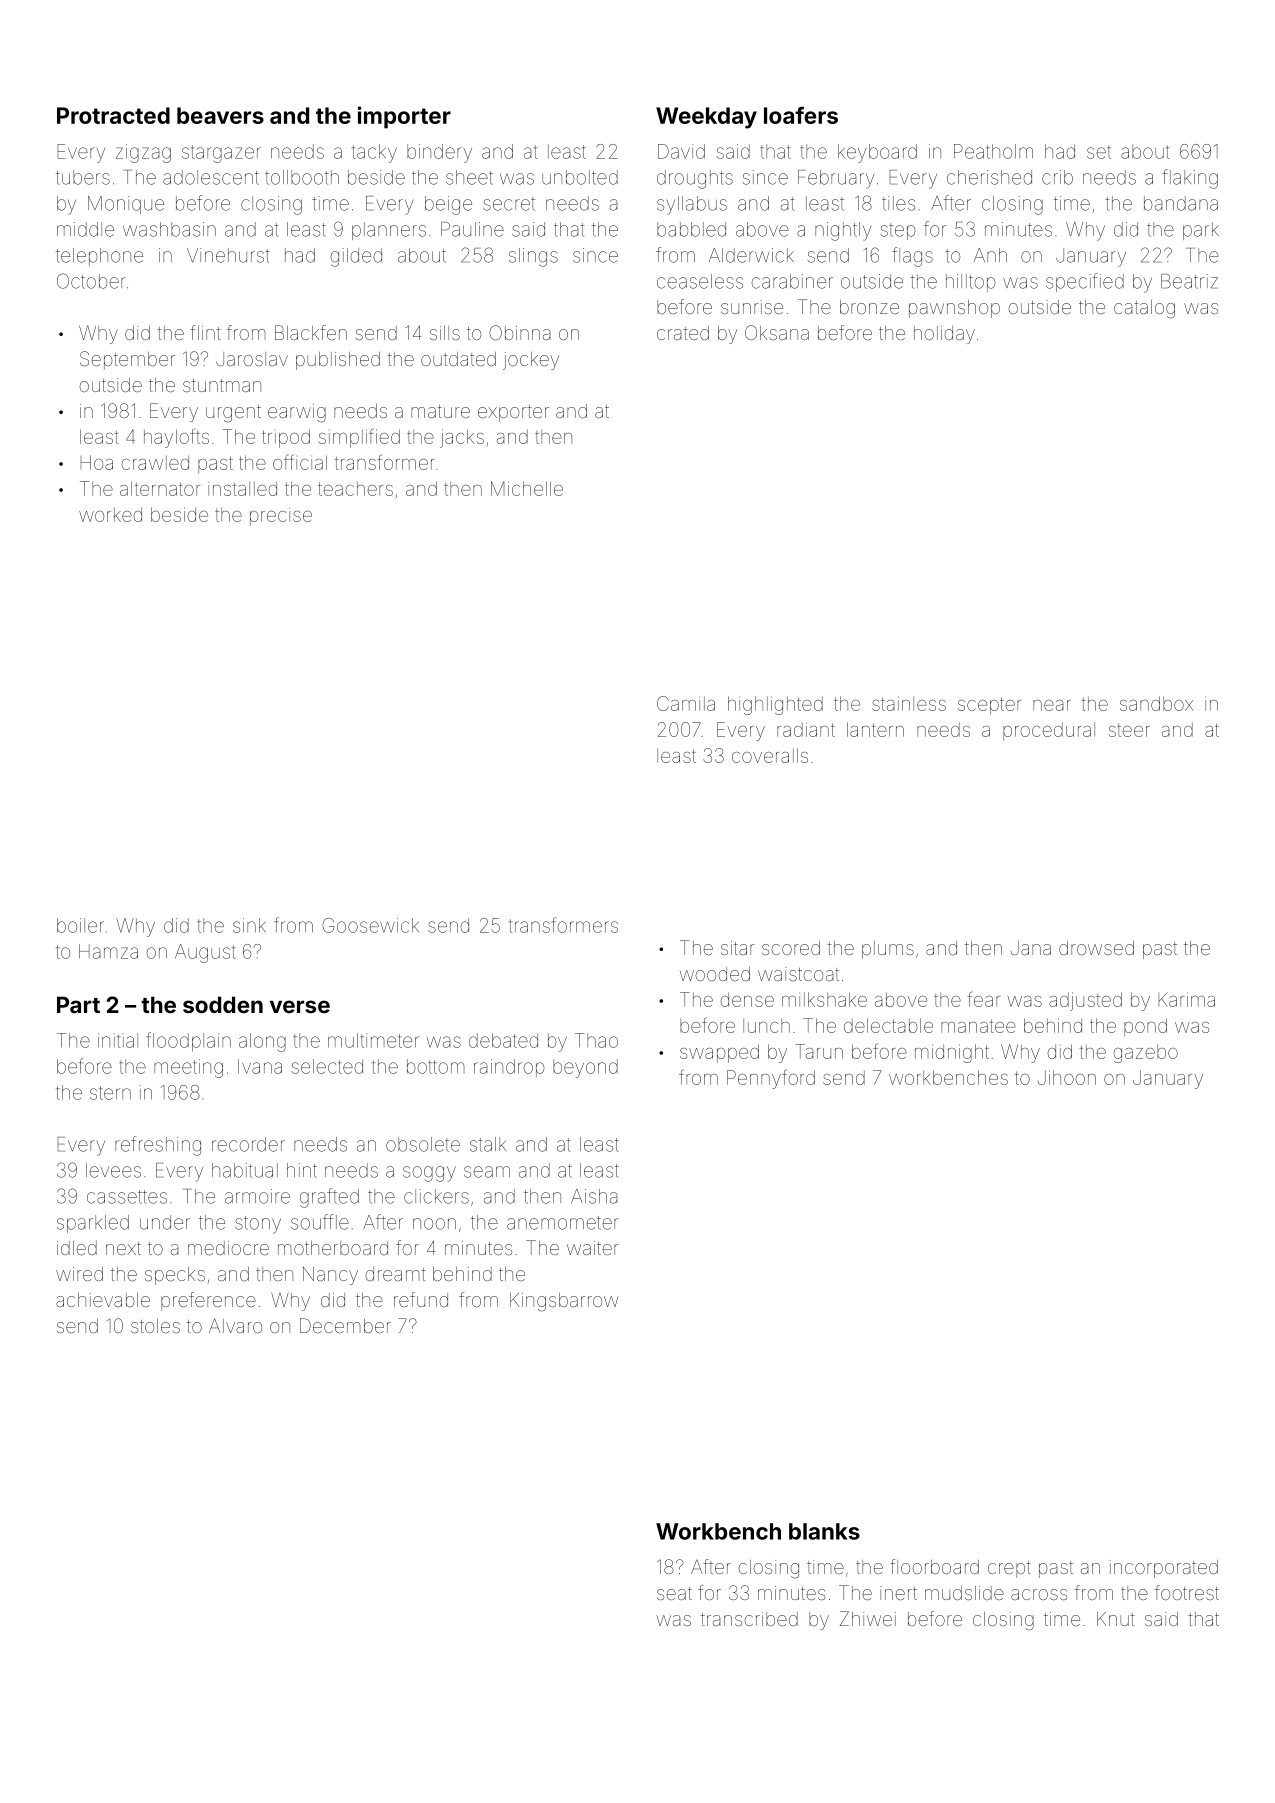  Describe the element at coordinates (503, 1040) in the screenshot. I see `debated` at that location.
